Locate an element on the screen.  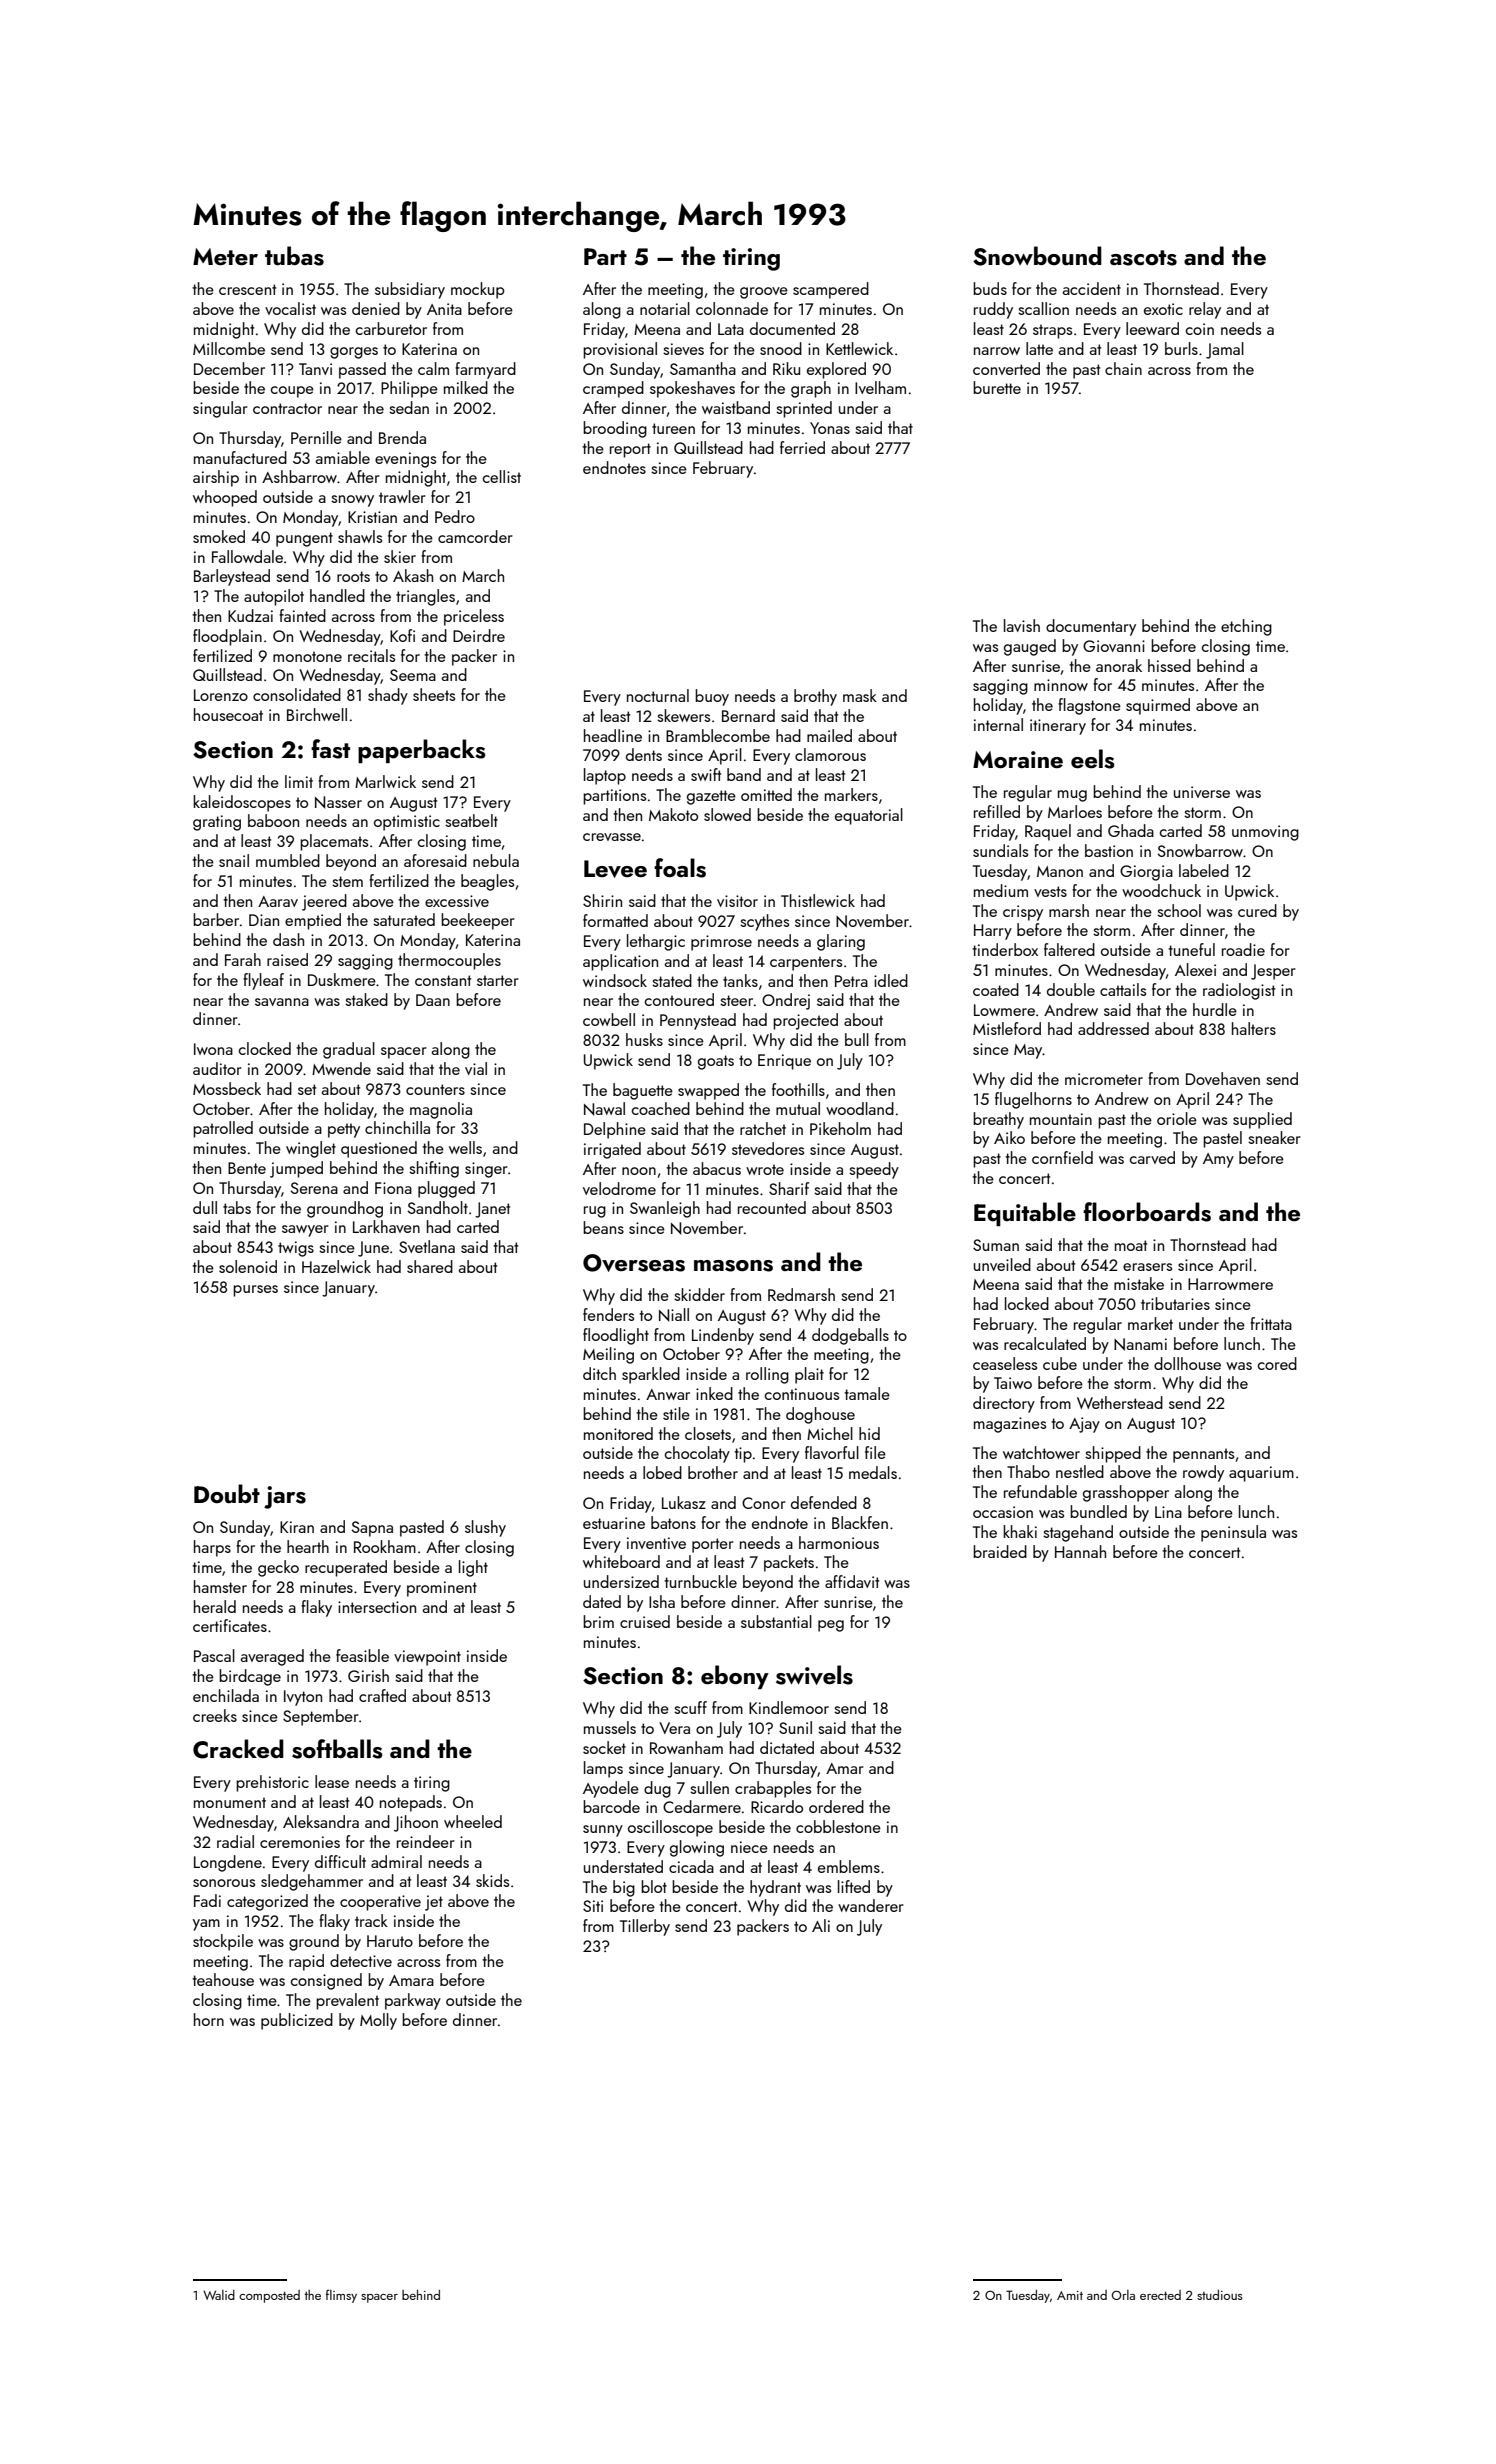
Snowbound is located at coordinates (1037, 256).
